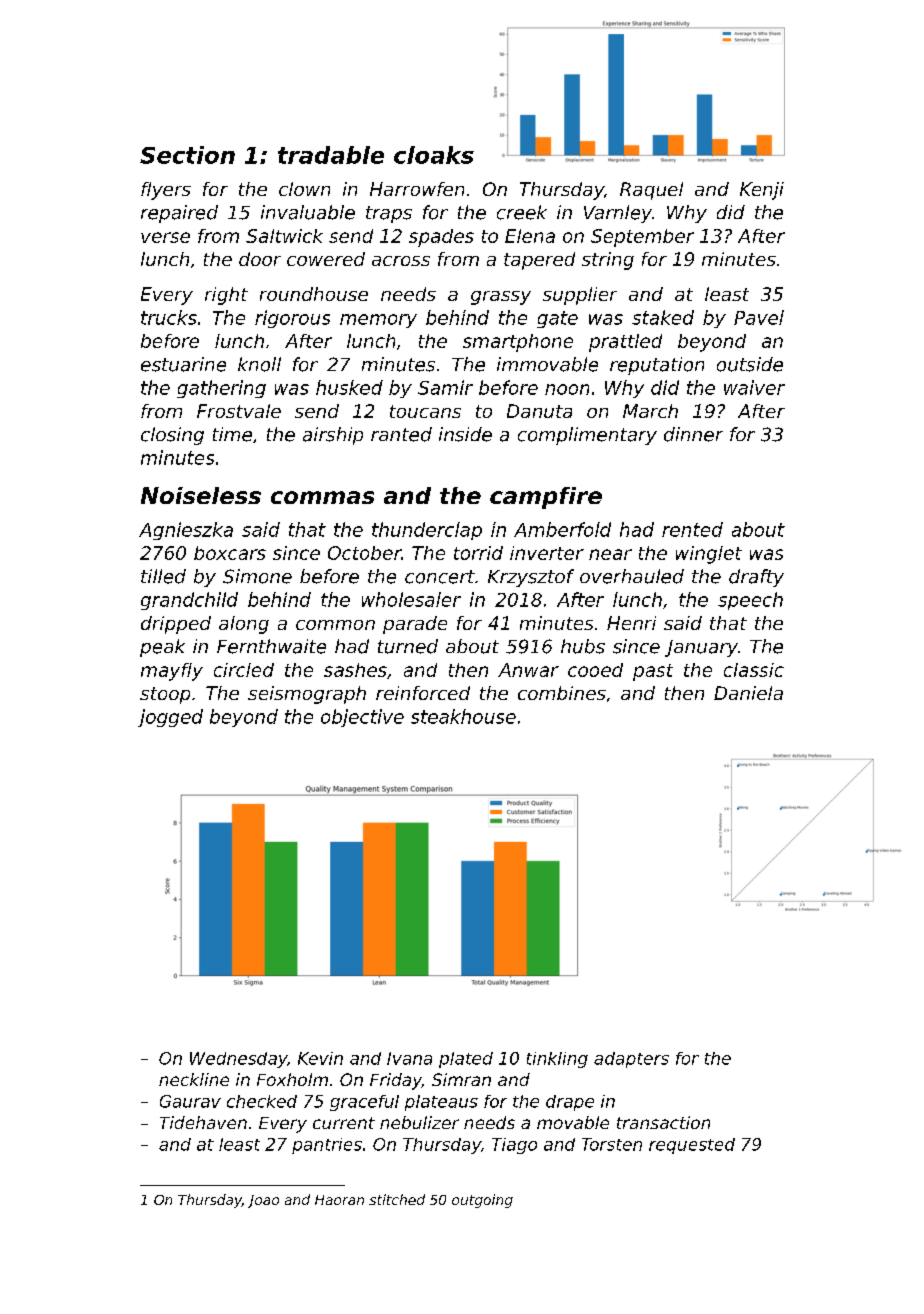  What do you see at coordinates (411, 599) in the screenshot?
I see `wholesaler` at bounding box center [411, 599].
